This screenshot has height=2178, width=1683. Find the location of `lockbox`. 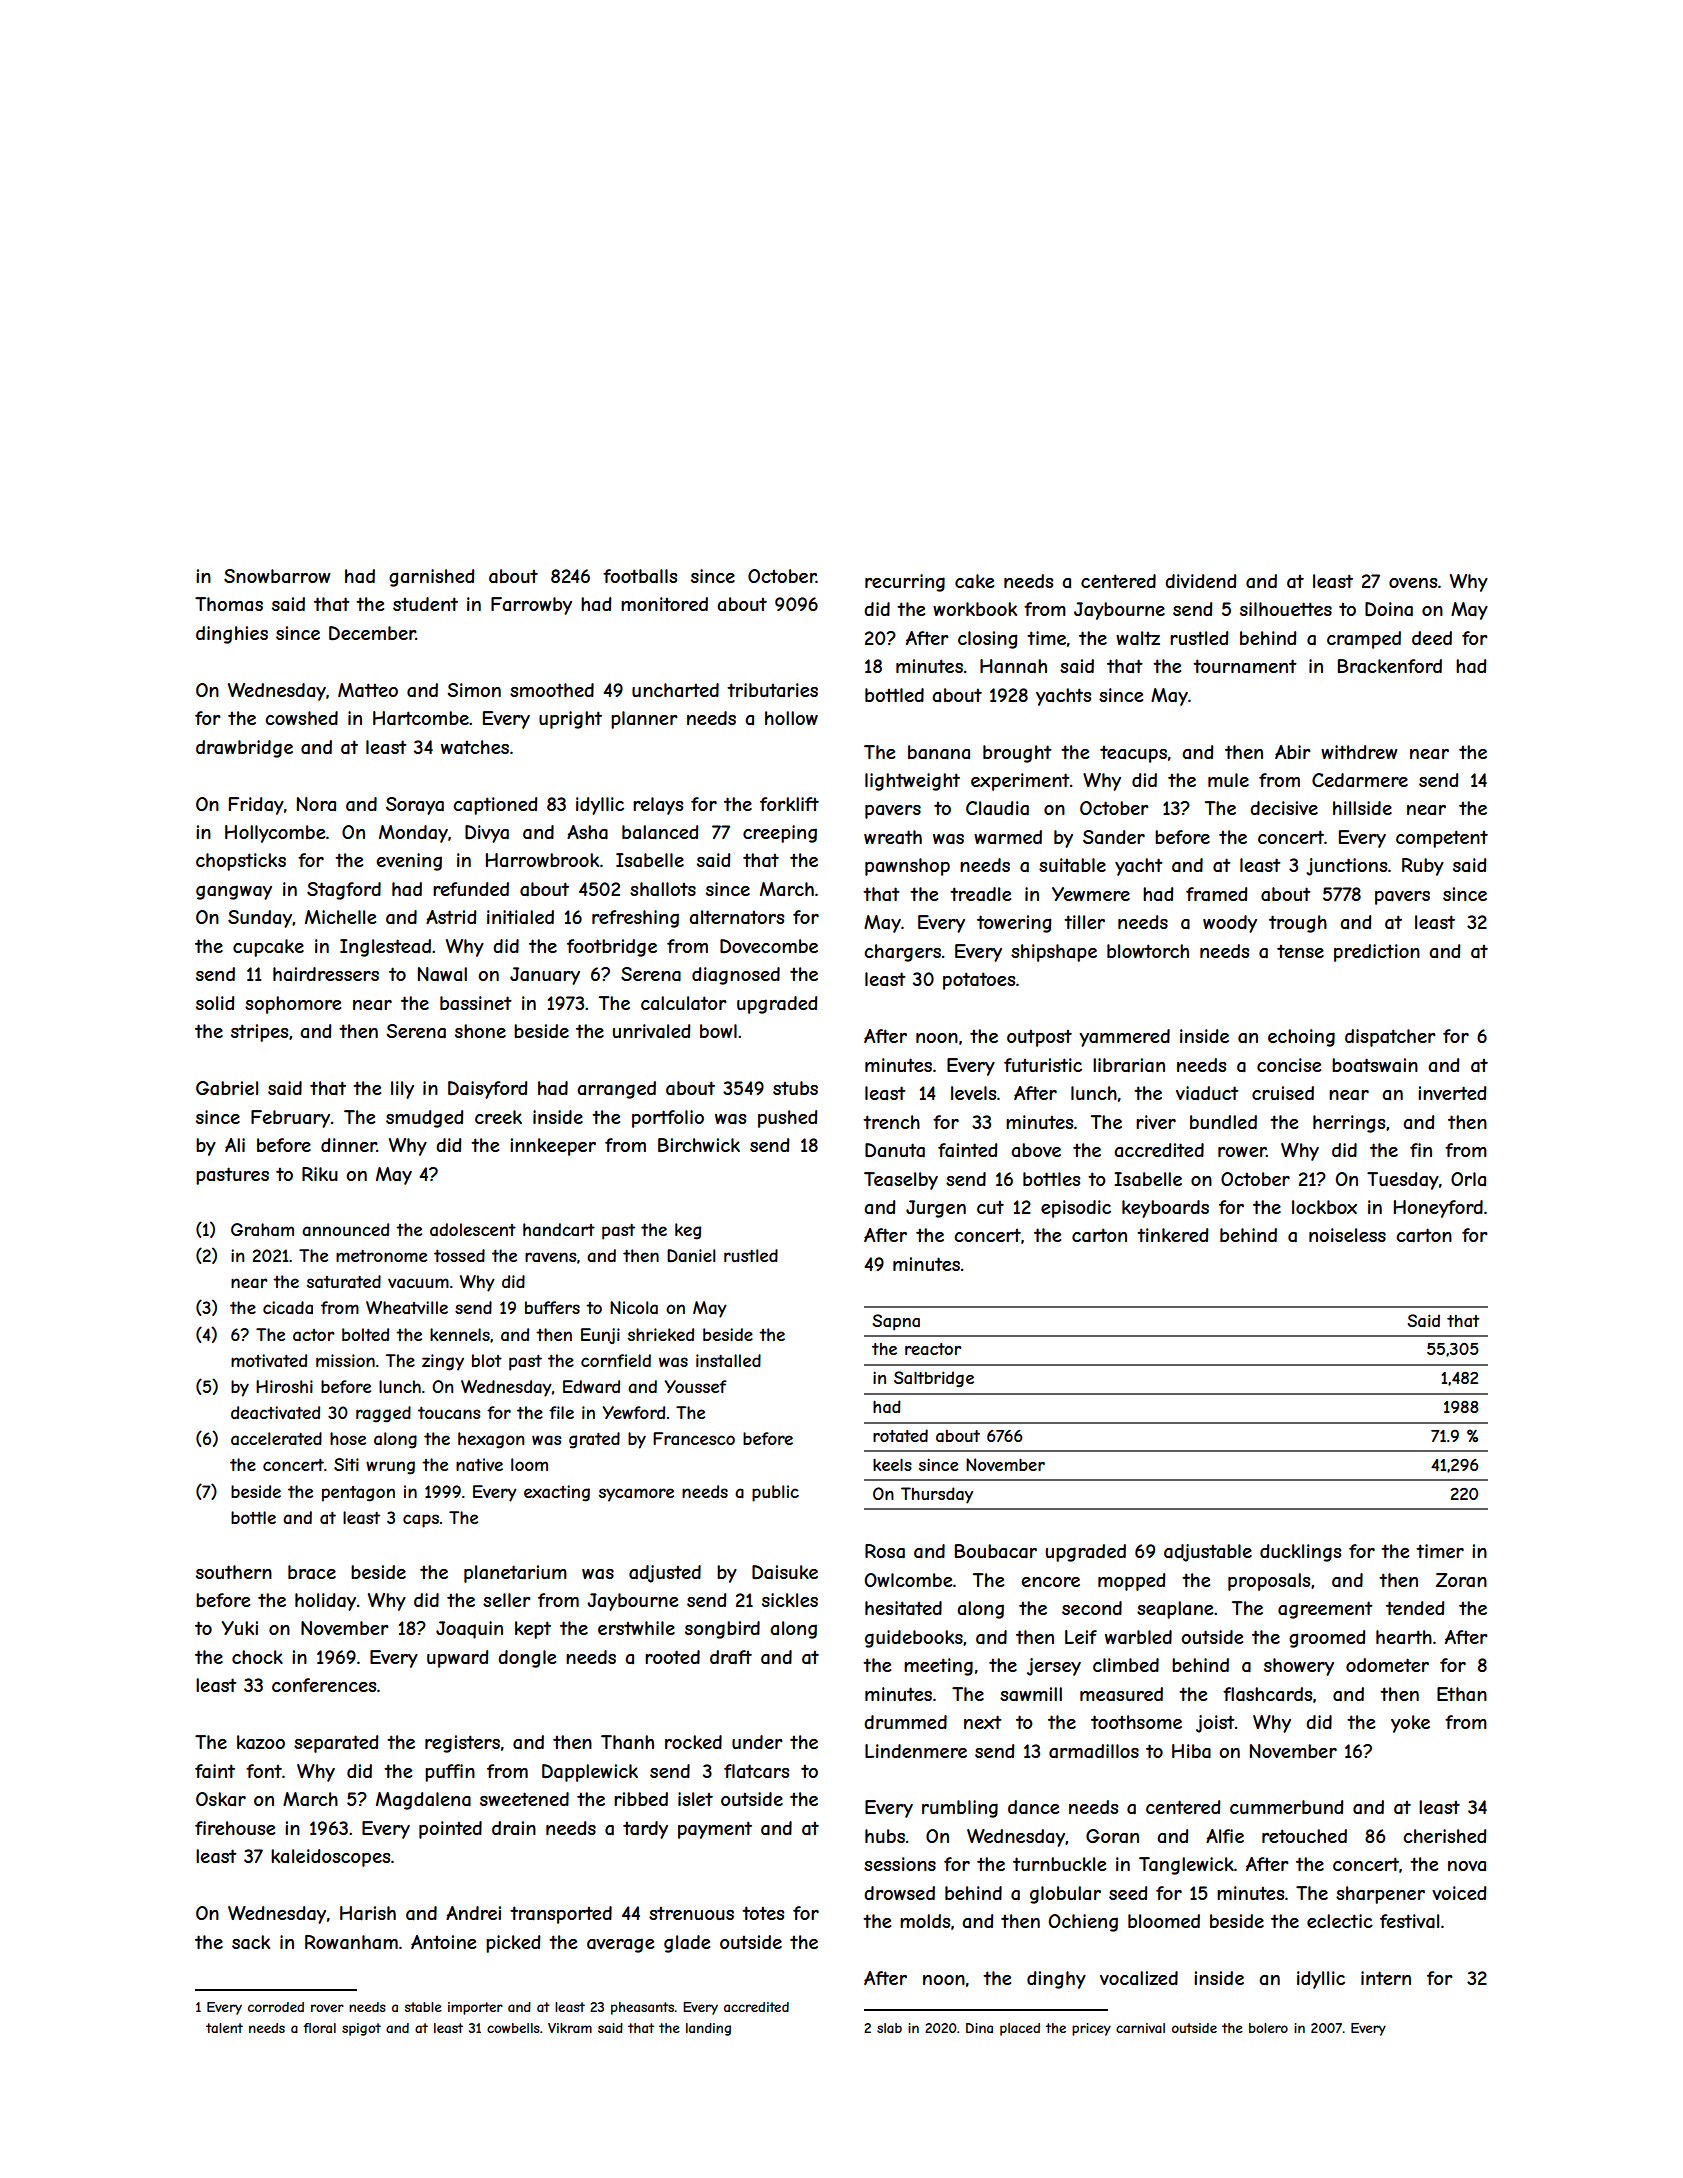

lockbox is located at coordinates (1324, 1207).
